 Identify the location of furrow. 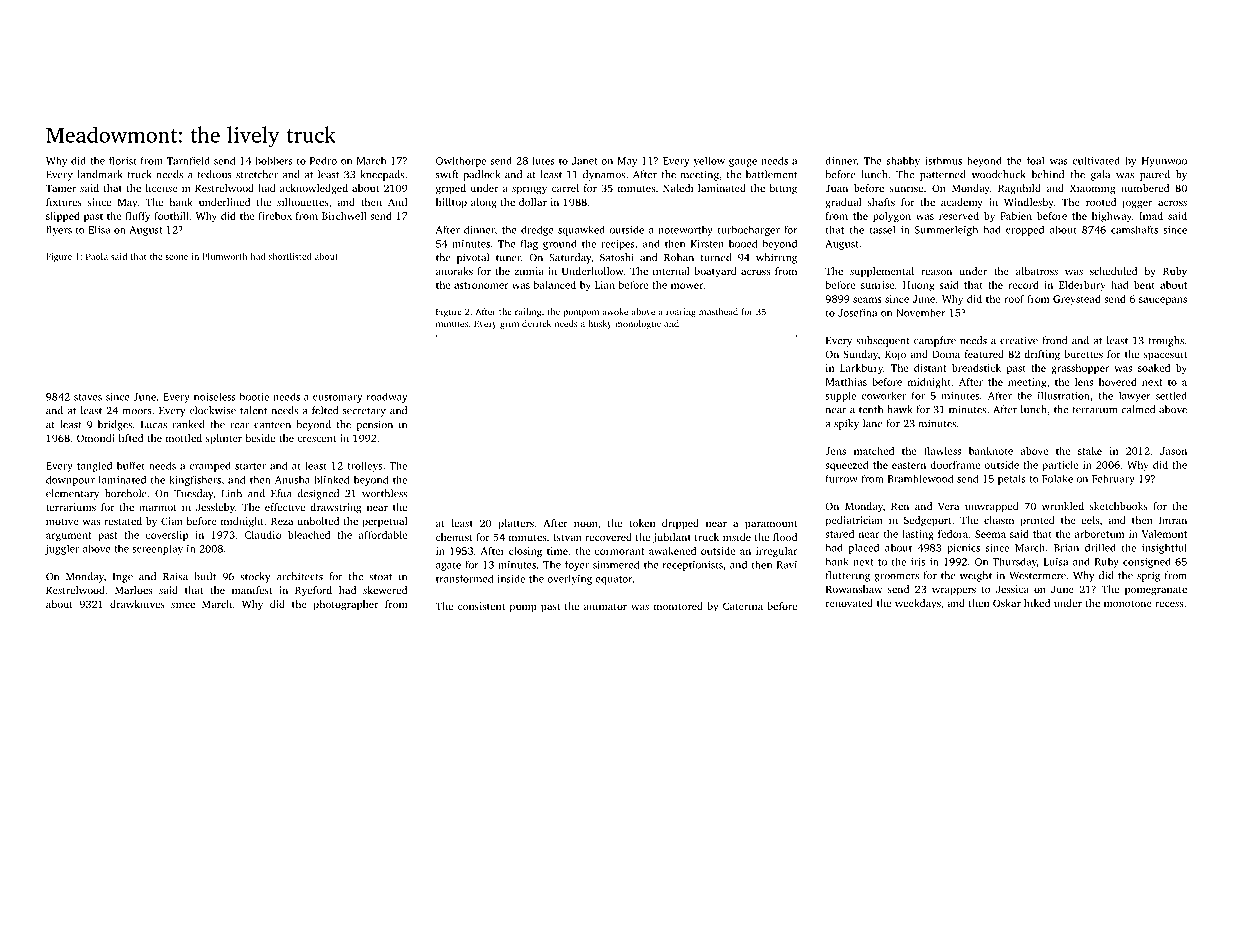
(842, 478).
